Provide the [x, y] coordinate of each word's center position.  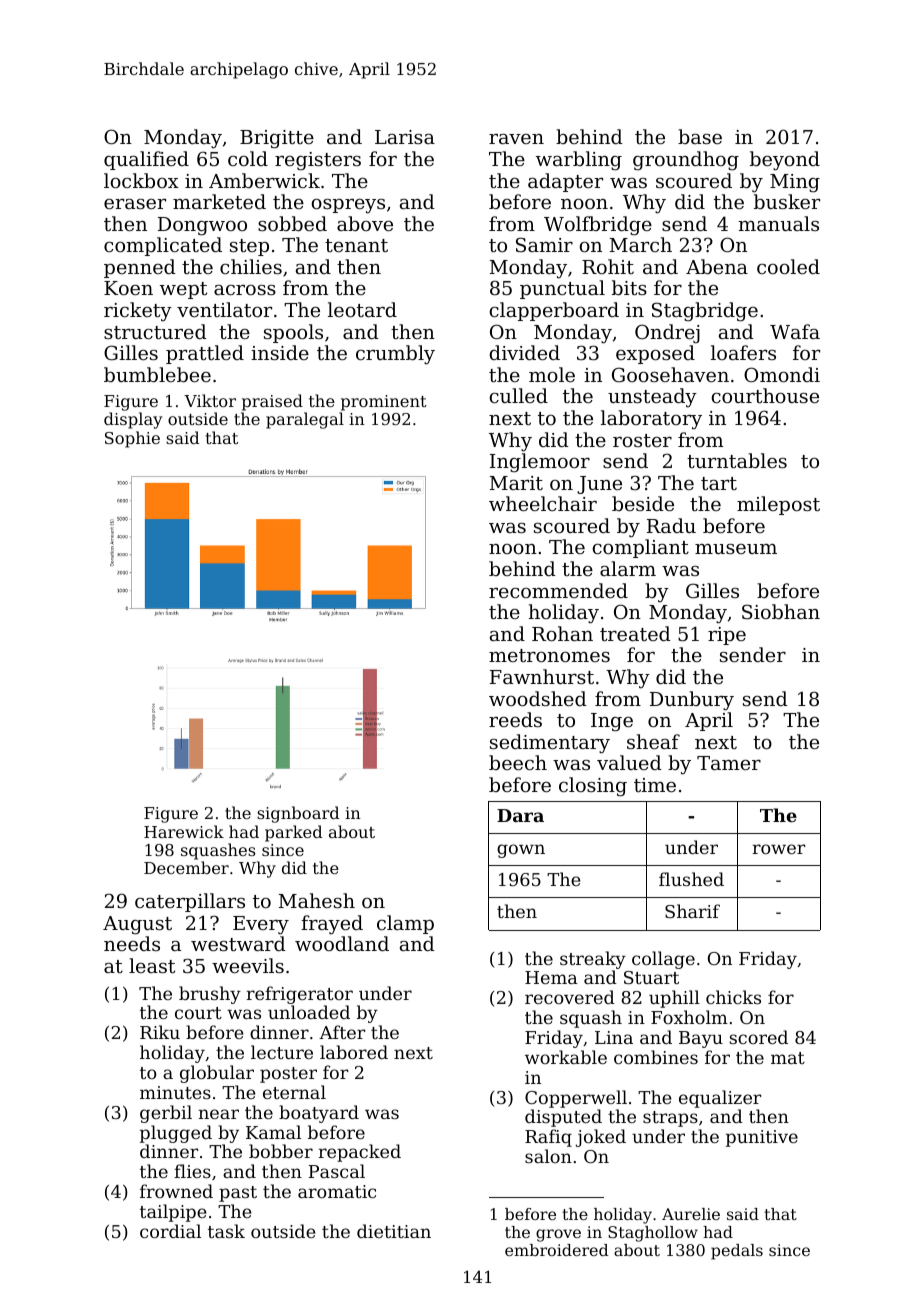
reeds [515, 719]
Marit [516, 483]
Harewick [184, 831]
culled [519, 395]
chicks [733, 997]
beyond [785, 161]
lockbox [141, 180]
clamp [405, 924]
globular [217, 1074]
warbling [579, 161]
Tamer [729, 763]
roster [642, 440]
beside [643, 503]
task [226, 1231]
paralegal [305, 420]
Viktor [210, 400]
